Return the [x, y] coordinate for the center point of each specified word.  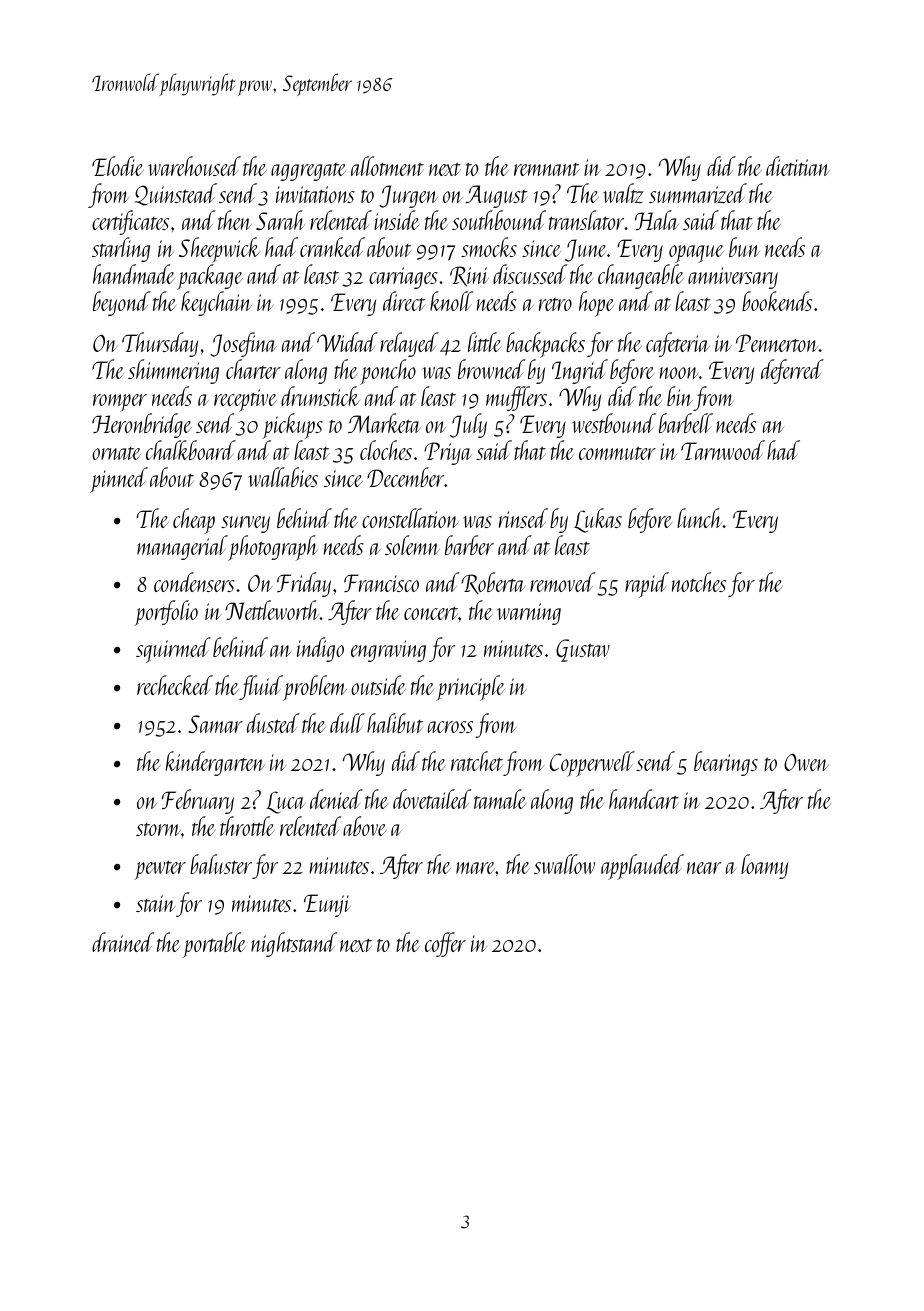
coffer [445, 944]
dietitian [798, 166]
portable [214, 945]
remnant [547, 169]
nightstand [294, 944]
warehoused [194, 166]
